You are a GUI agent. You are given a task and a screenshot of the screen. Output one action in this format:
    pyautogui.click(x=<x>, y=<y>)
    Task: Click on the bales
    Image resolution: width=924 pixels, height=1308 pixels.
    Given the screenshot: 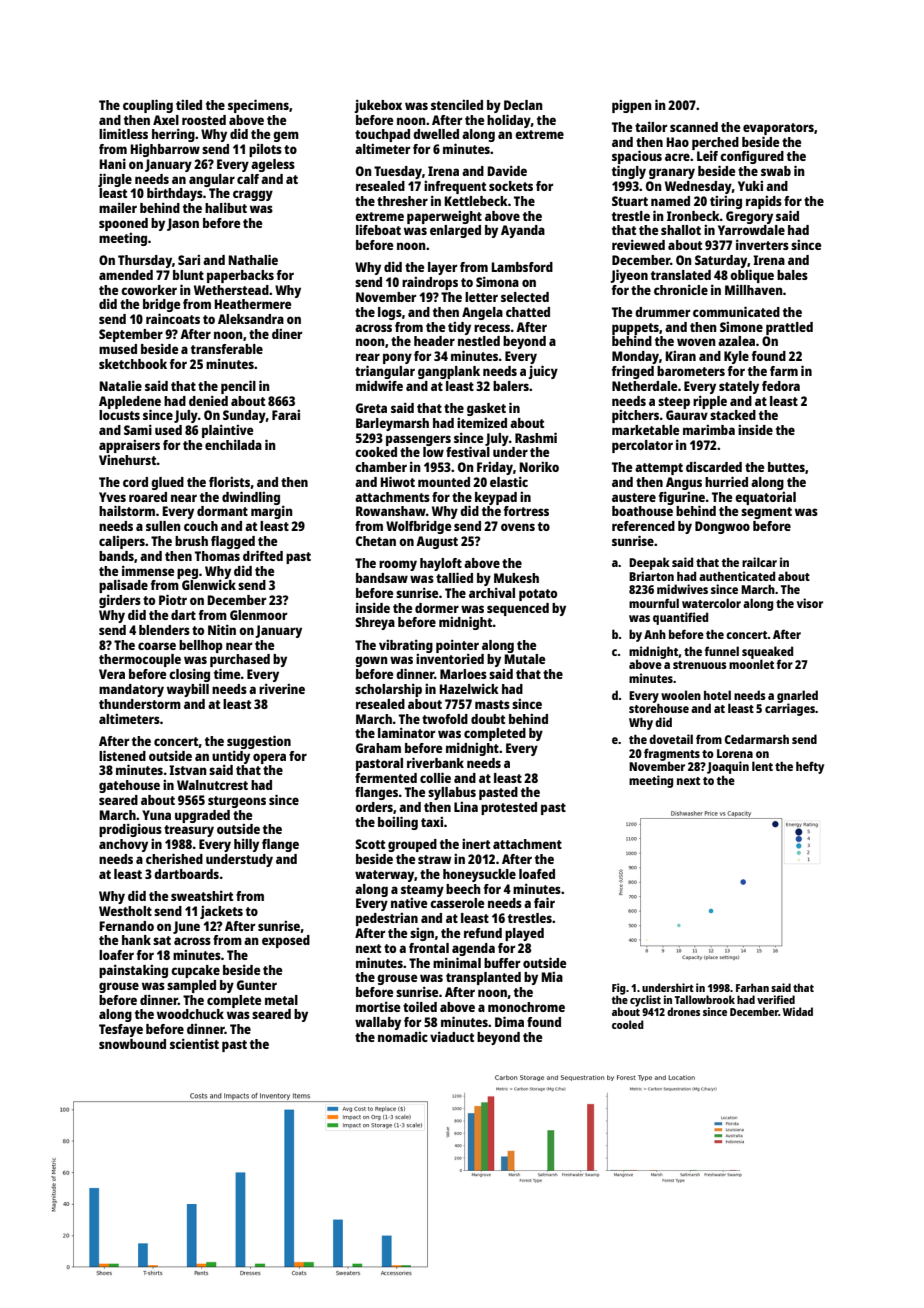 What is the action you would take?
    pyautogui.click(x=792, y=275)
